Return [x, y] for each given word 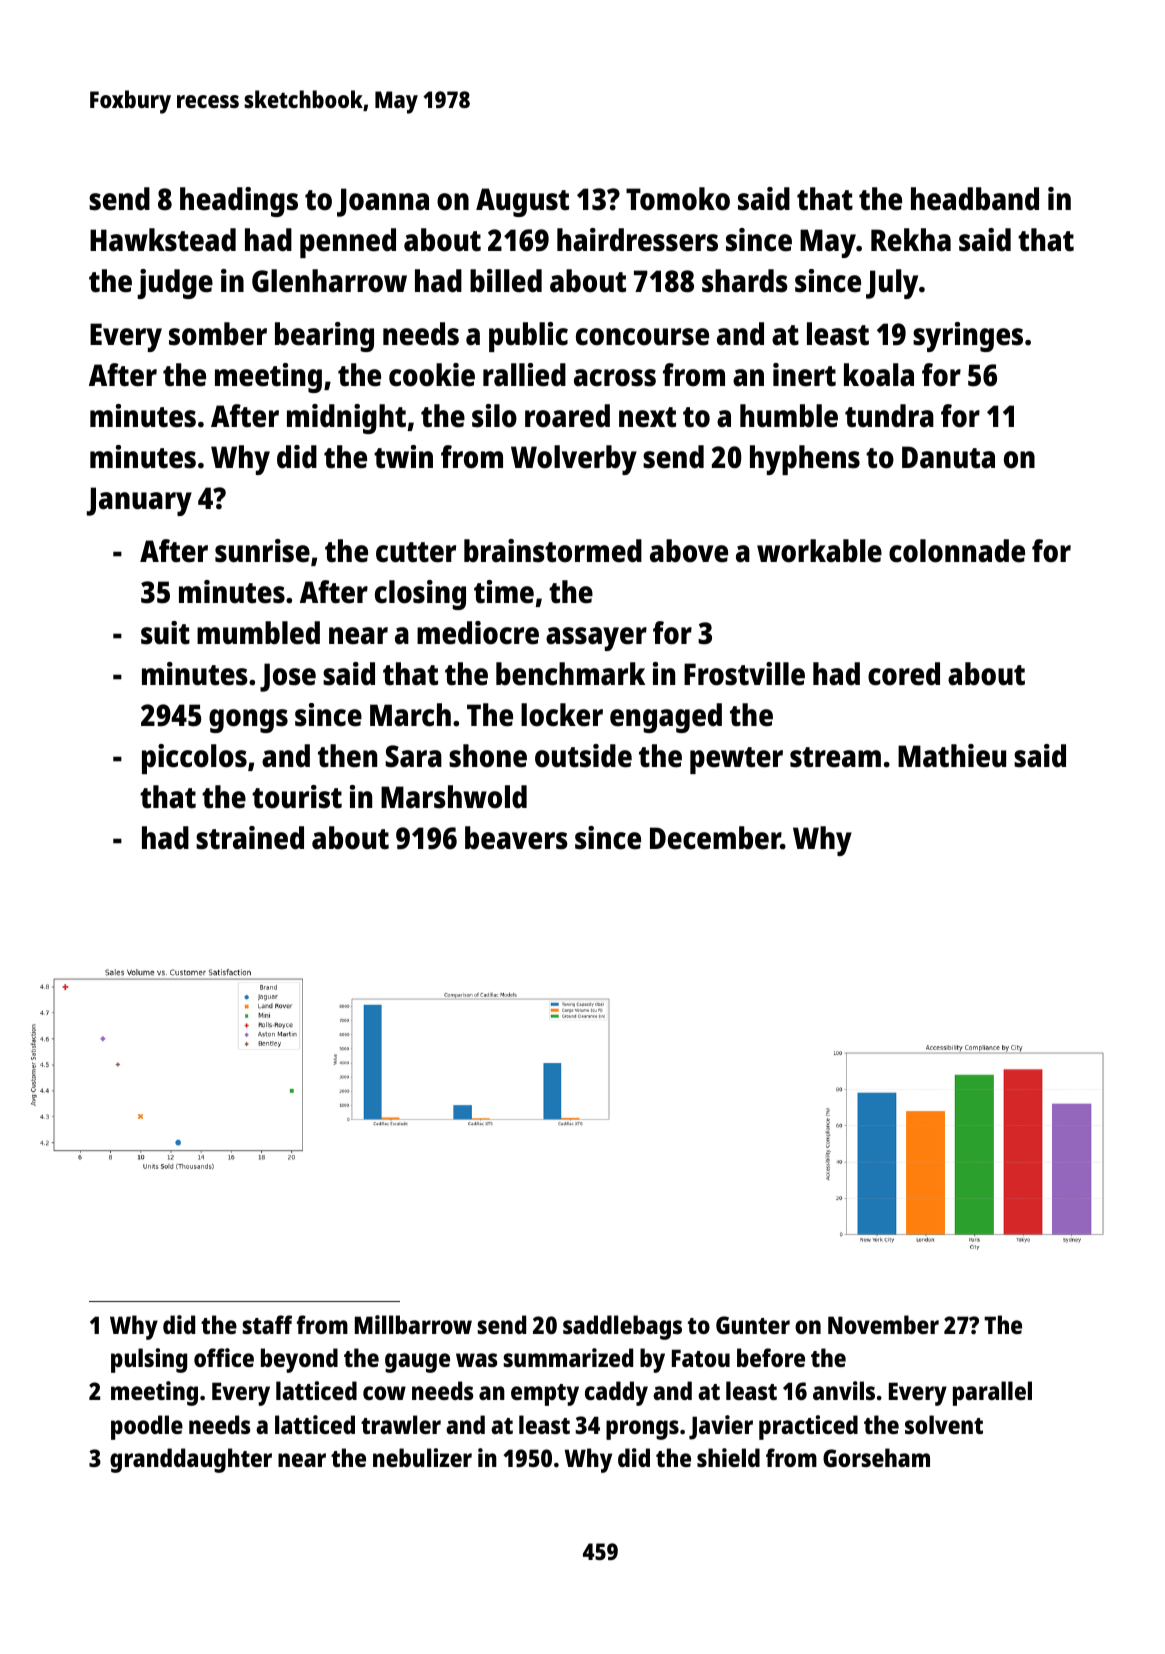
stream [835, 757]
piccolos [194, 759]
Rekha [911, 240]
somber [218, 334]
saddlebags [622, 1327]
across [615, 378]
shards [745, 281]
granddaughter [191, 1460]
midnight [346, 419]
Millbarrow [413, 1324]
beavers [516, 838]
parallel [992, 1393]
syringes [968, 337]
